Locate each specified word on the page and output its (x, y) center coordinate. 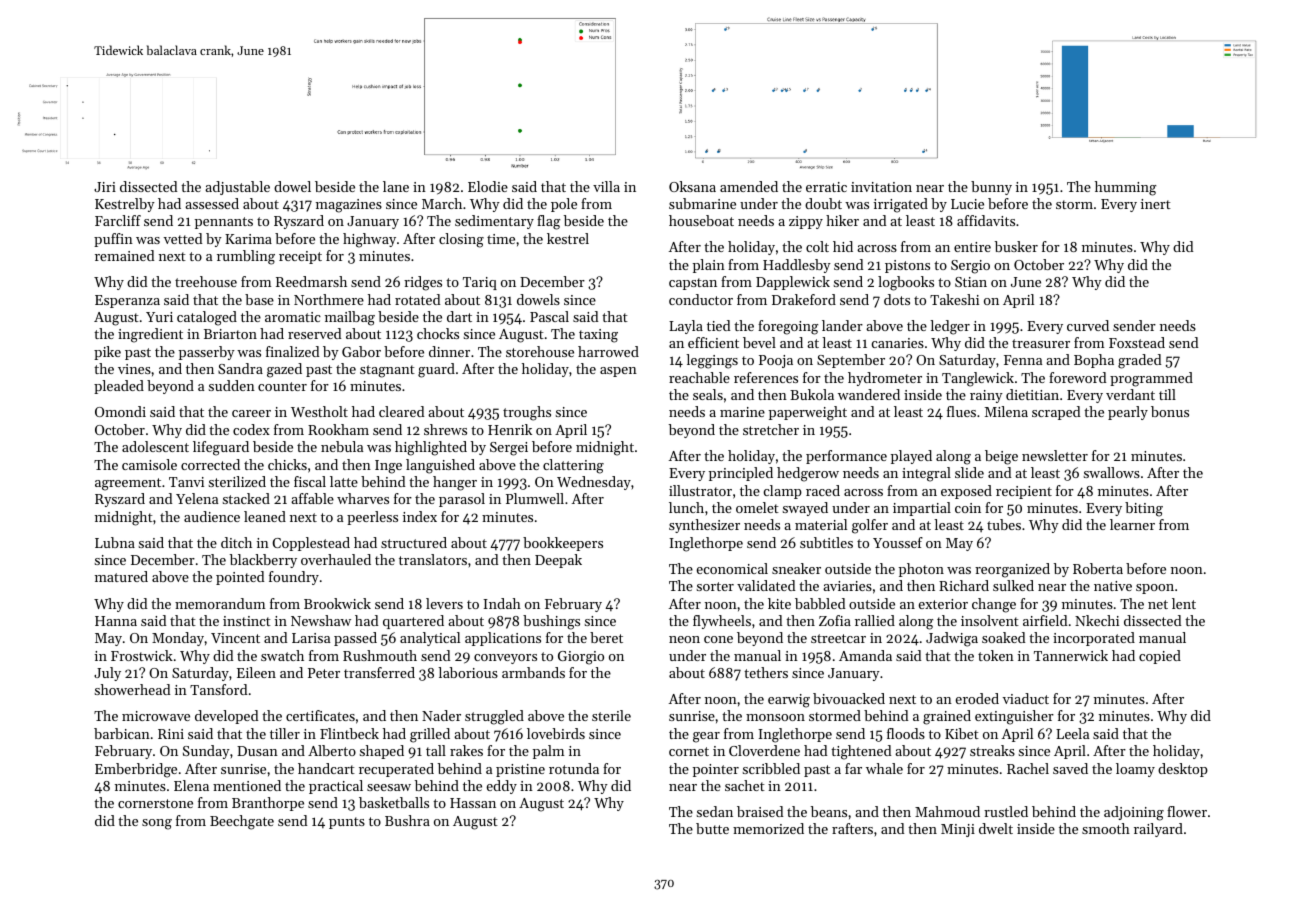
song (157, 824)
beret (606, 637)
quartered (413, 622)
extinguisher (1014, 717)
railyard (1158, 830)
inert (1156, 204)
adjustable (237, 188)
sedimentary (494, 222)
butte (712, 828)
